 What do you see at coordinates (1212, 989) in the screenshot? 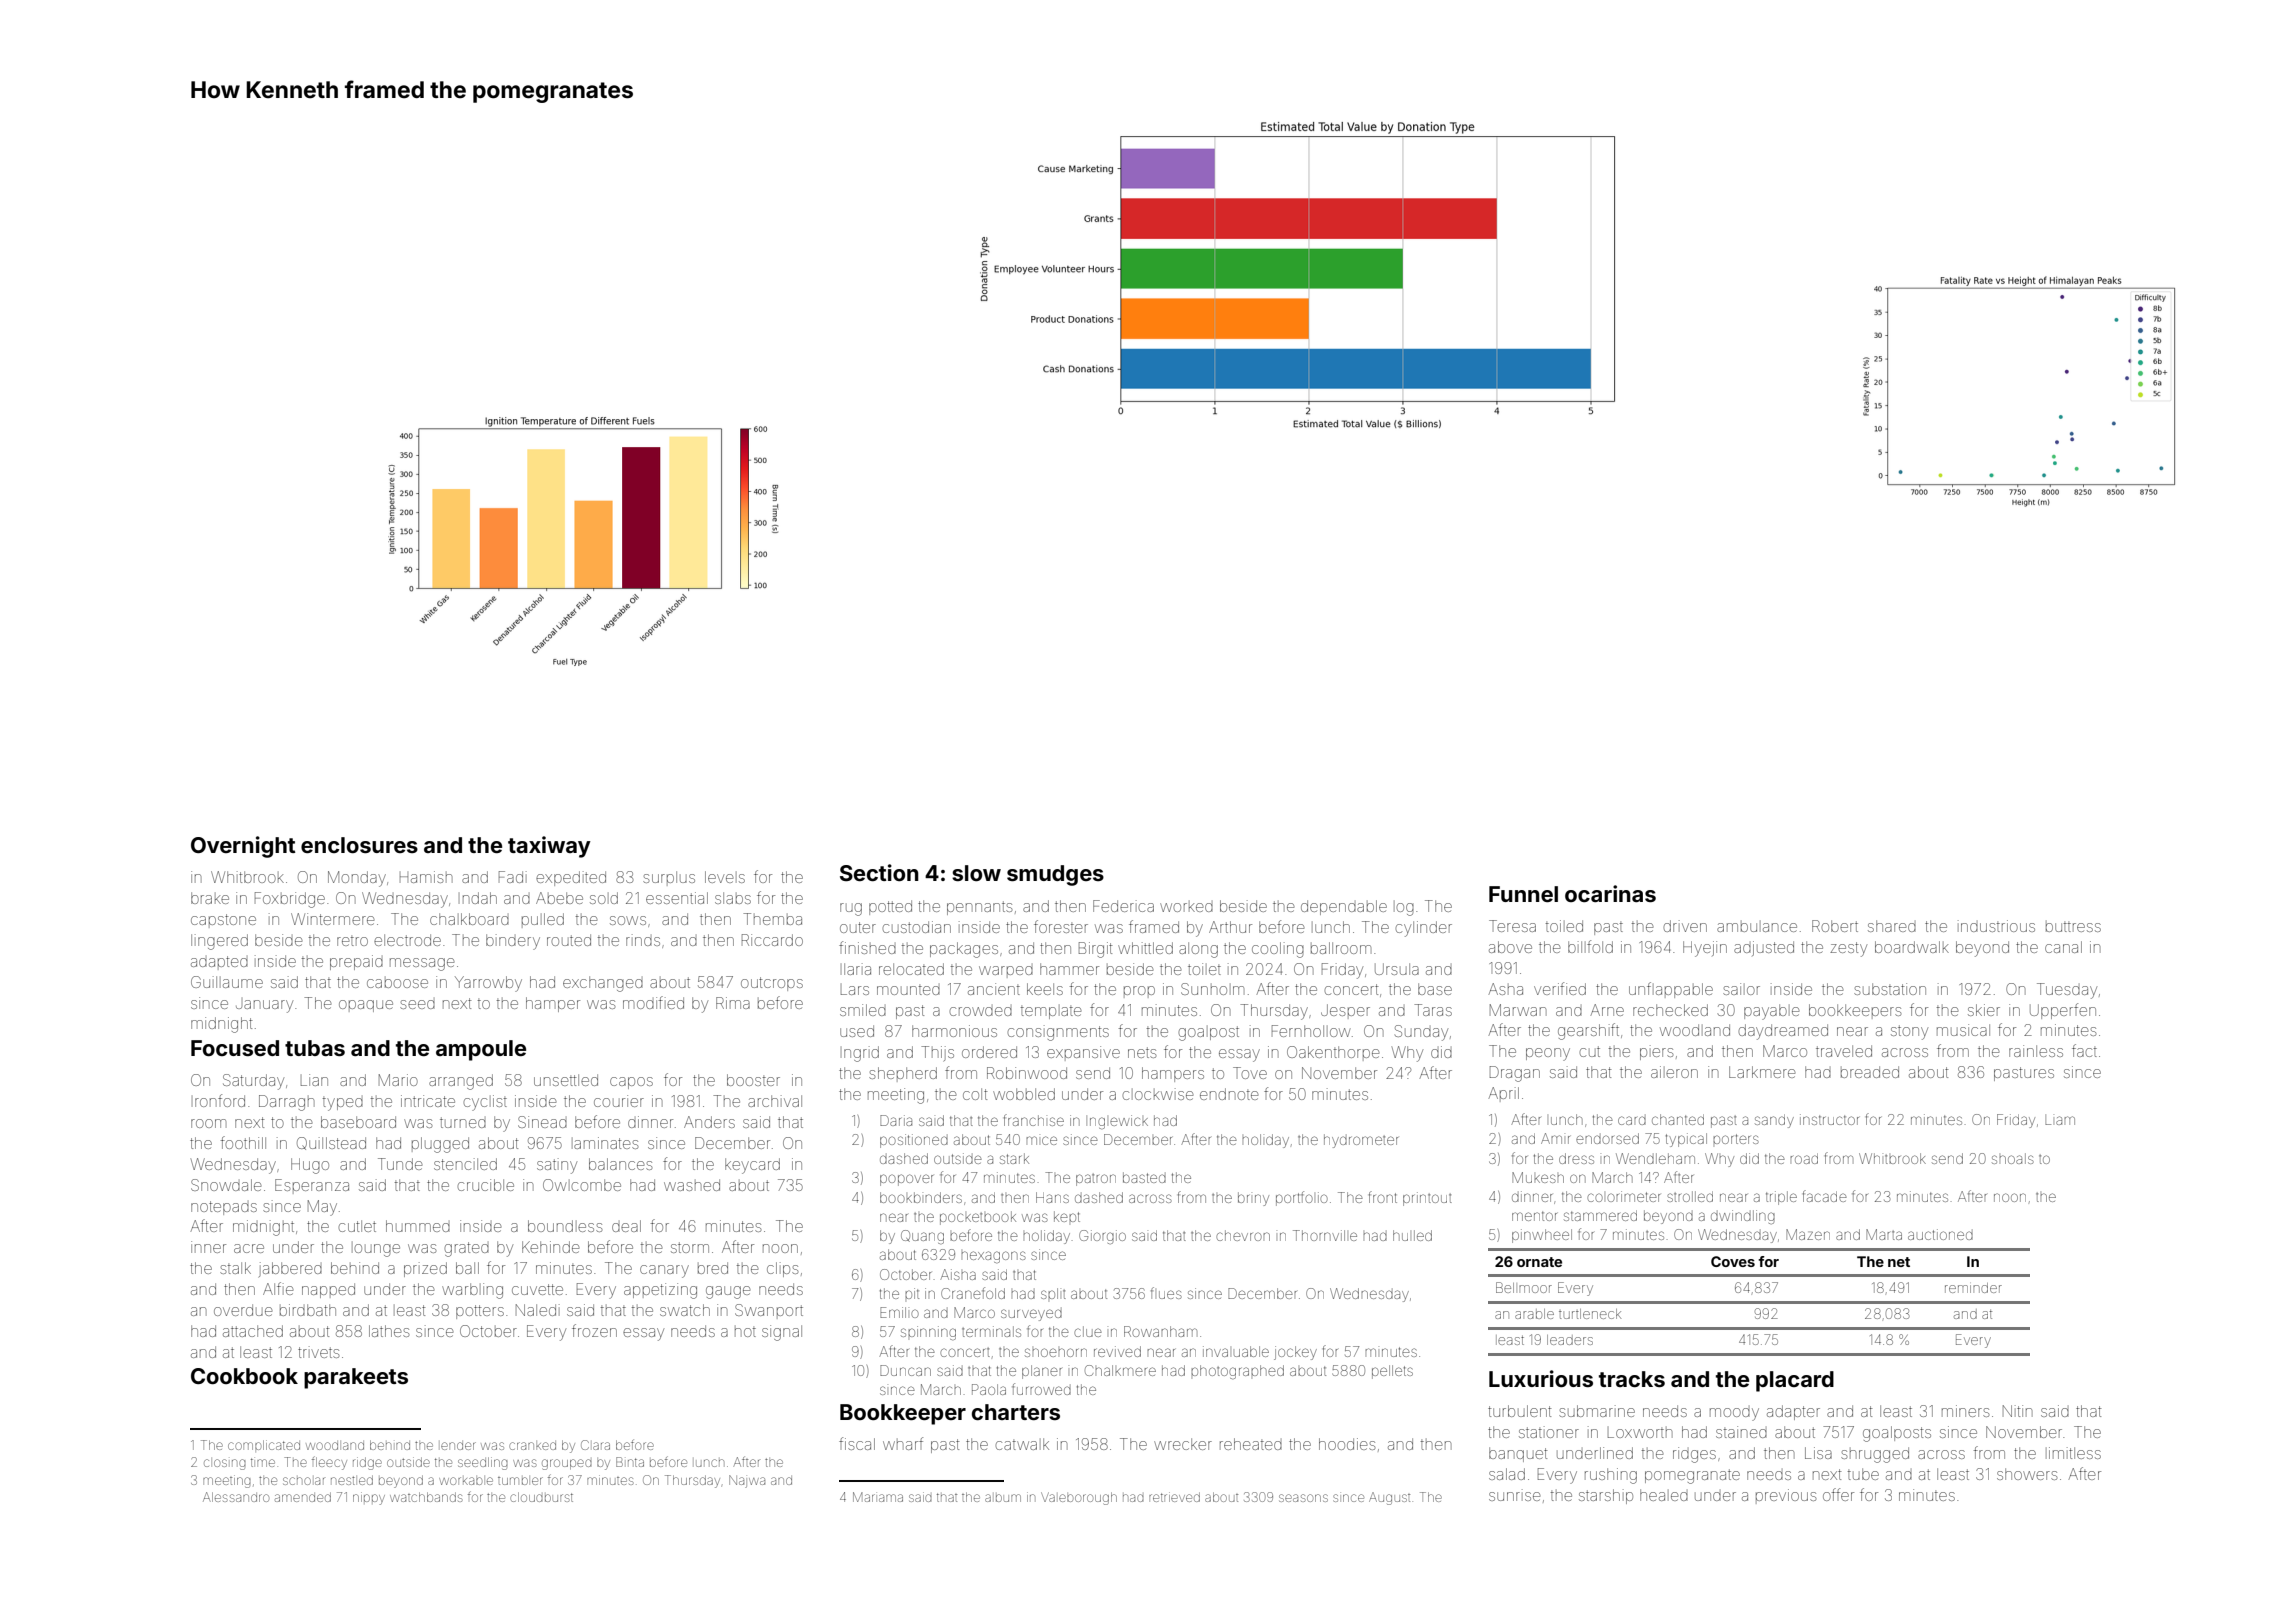
I see `Sunholm` at bounding box center [1212, 989].
